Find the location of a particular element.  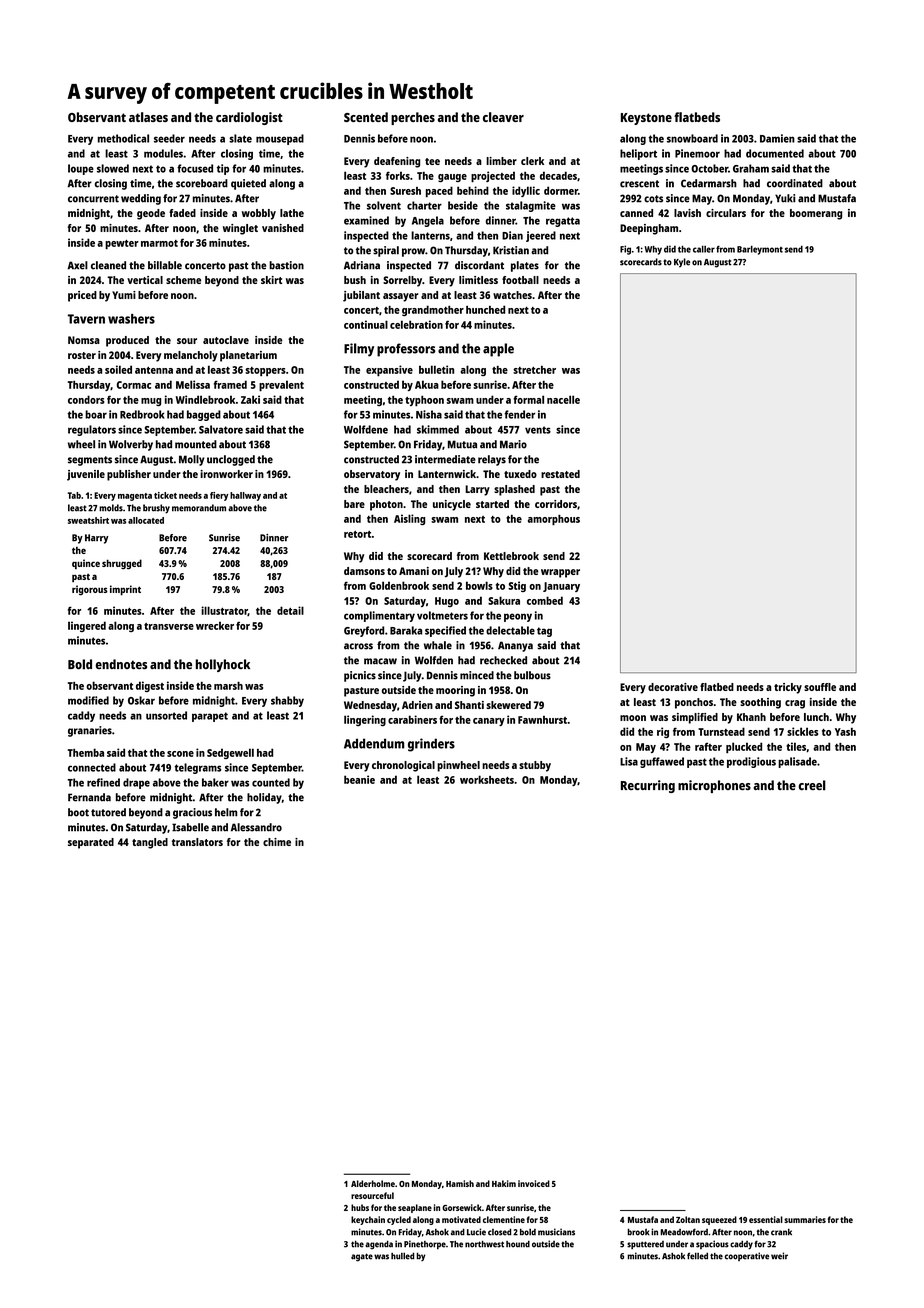

Keystone is located at coordinates (646, 119).
